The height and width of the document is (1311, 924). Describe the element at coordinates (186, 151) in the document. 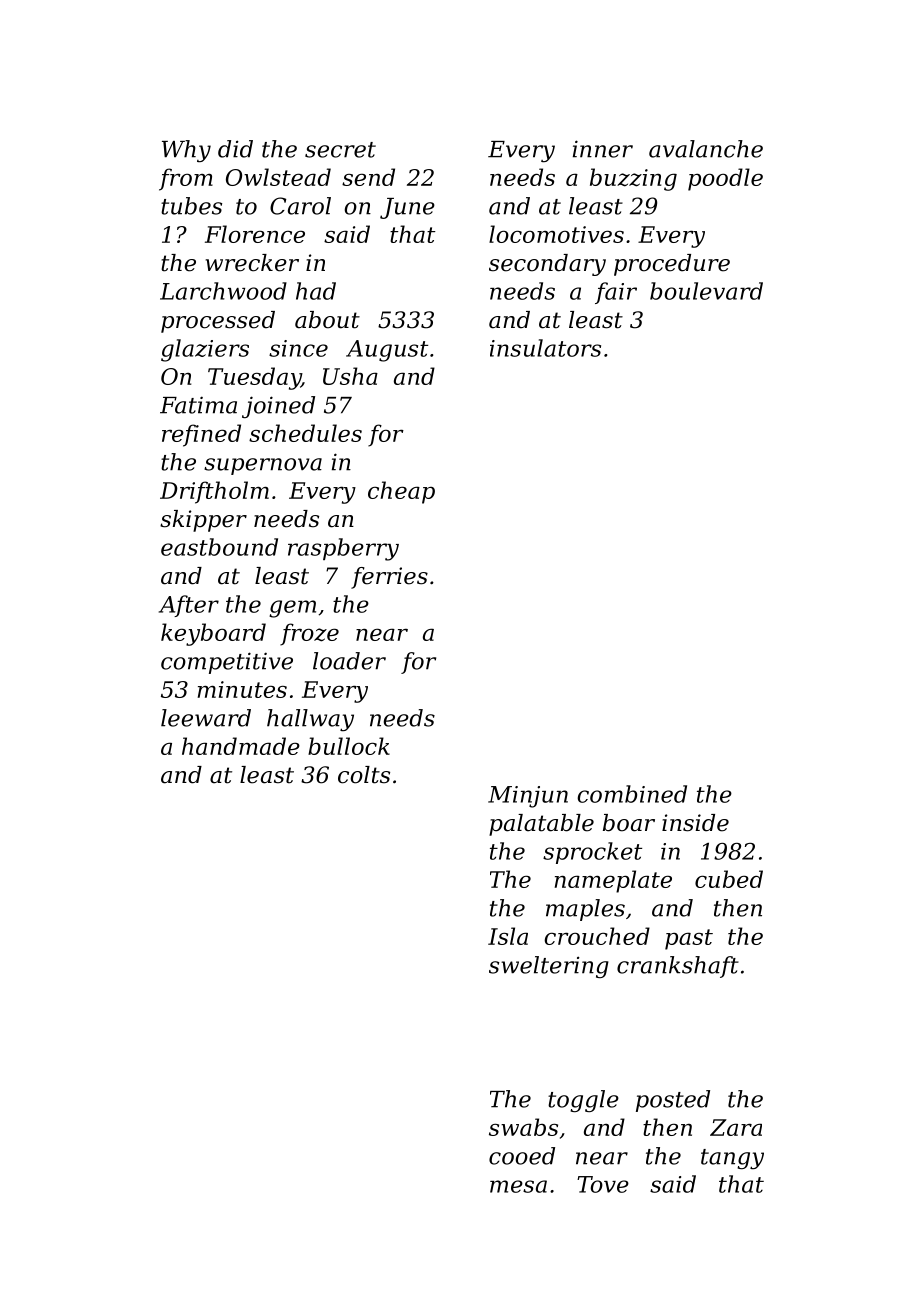

I see `Why` at that location.
